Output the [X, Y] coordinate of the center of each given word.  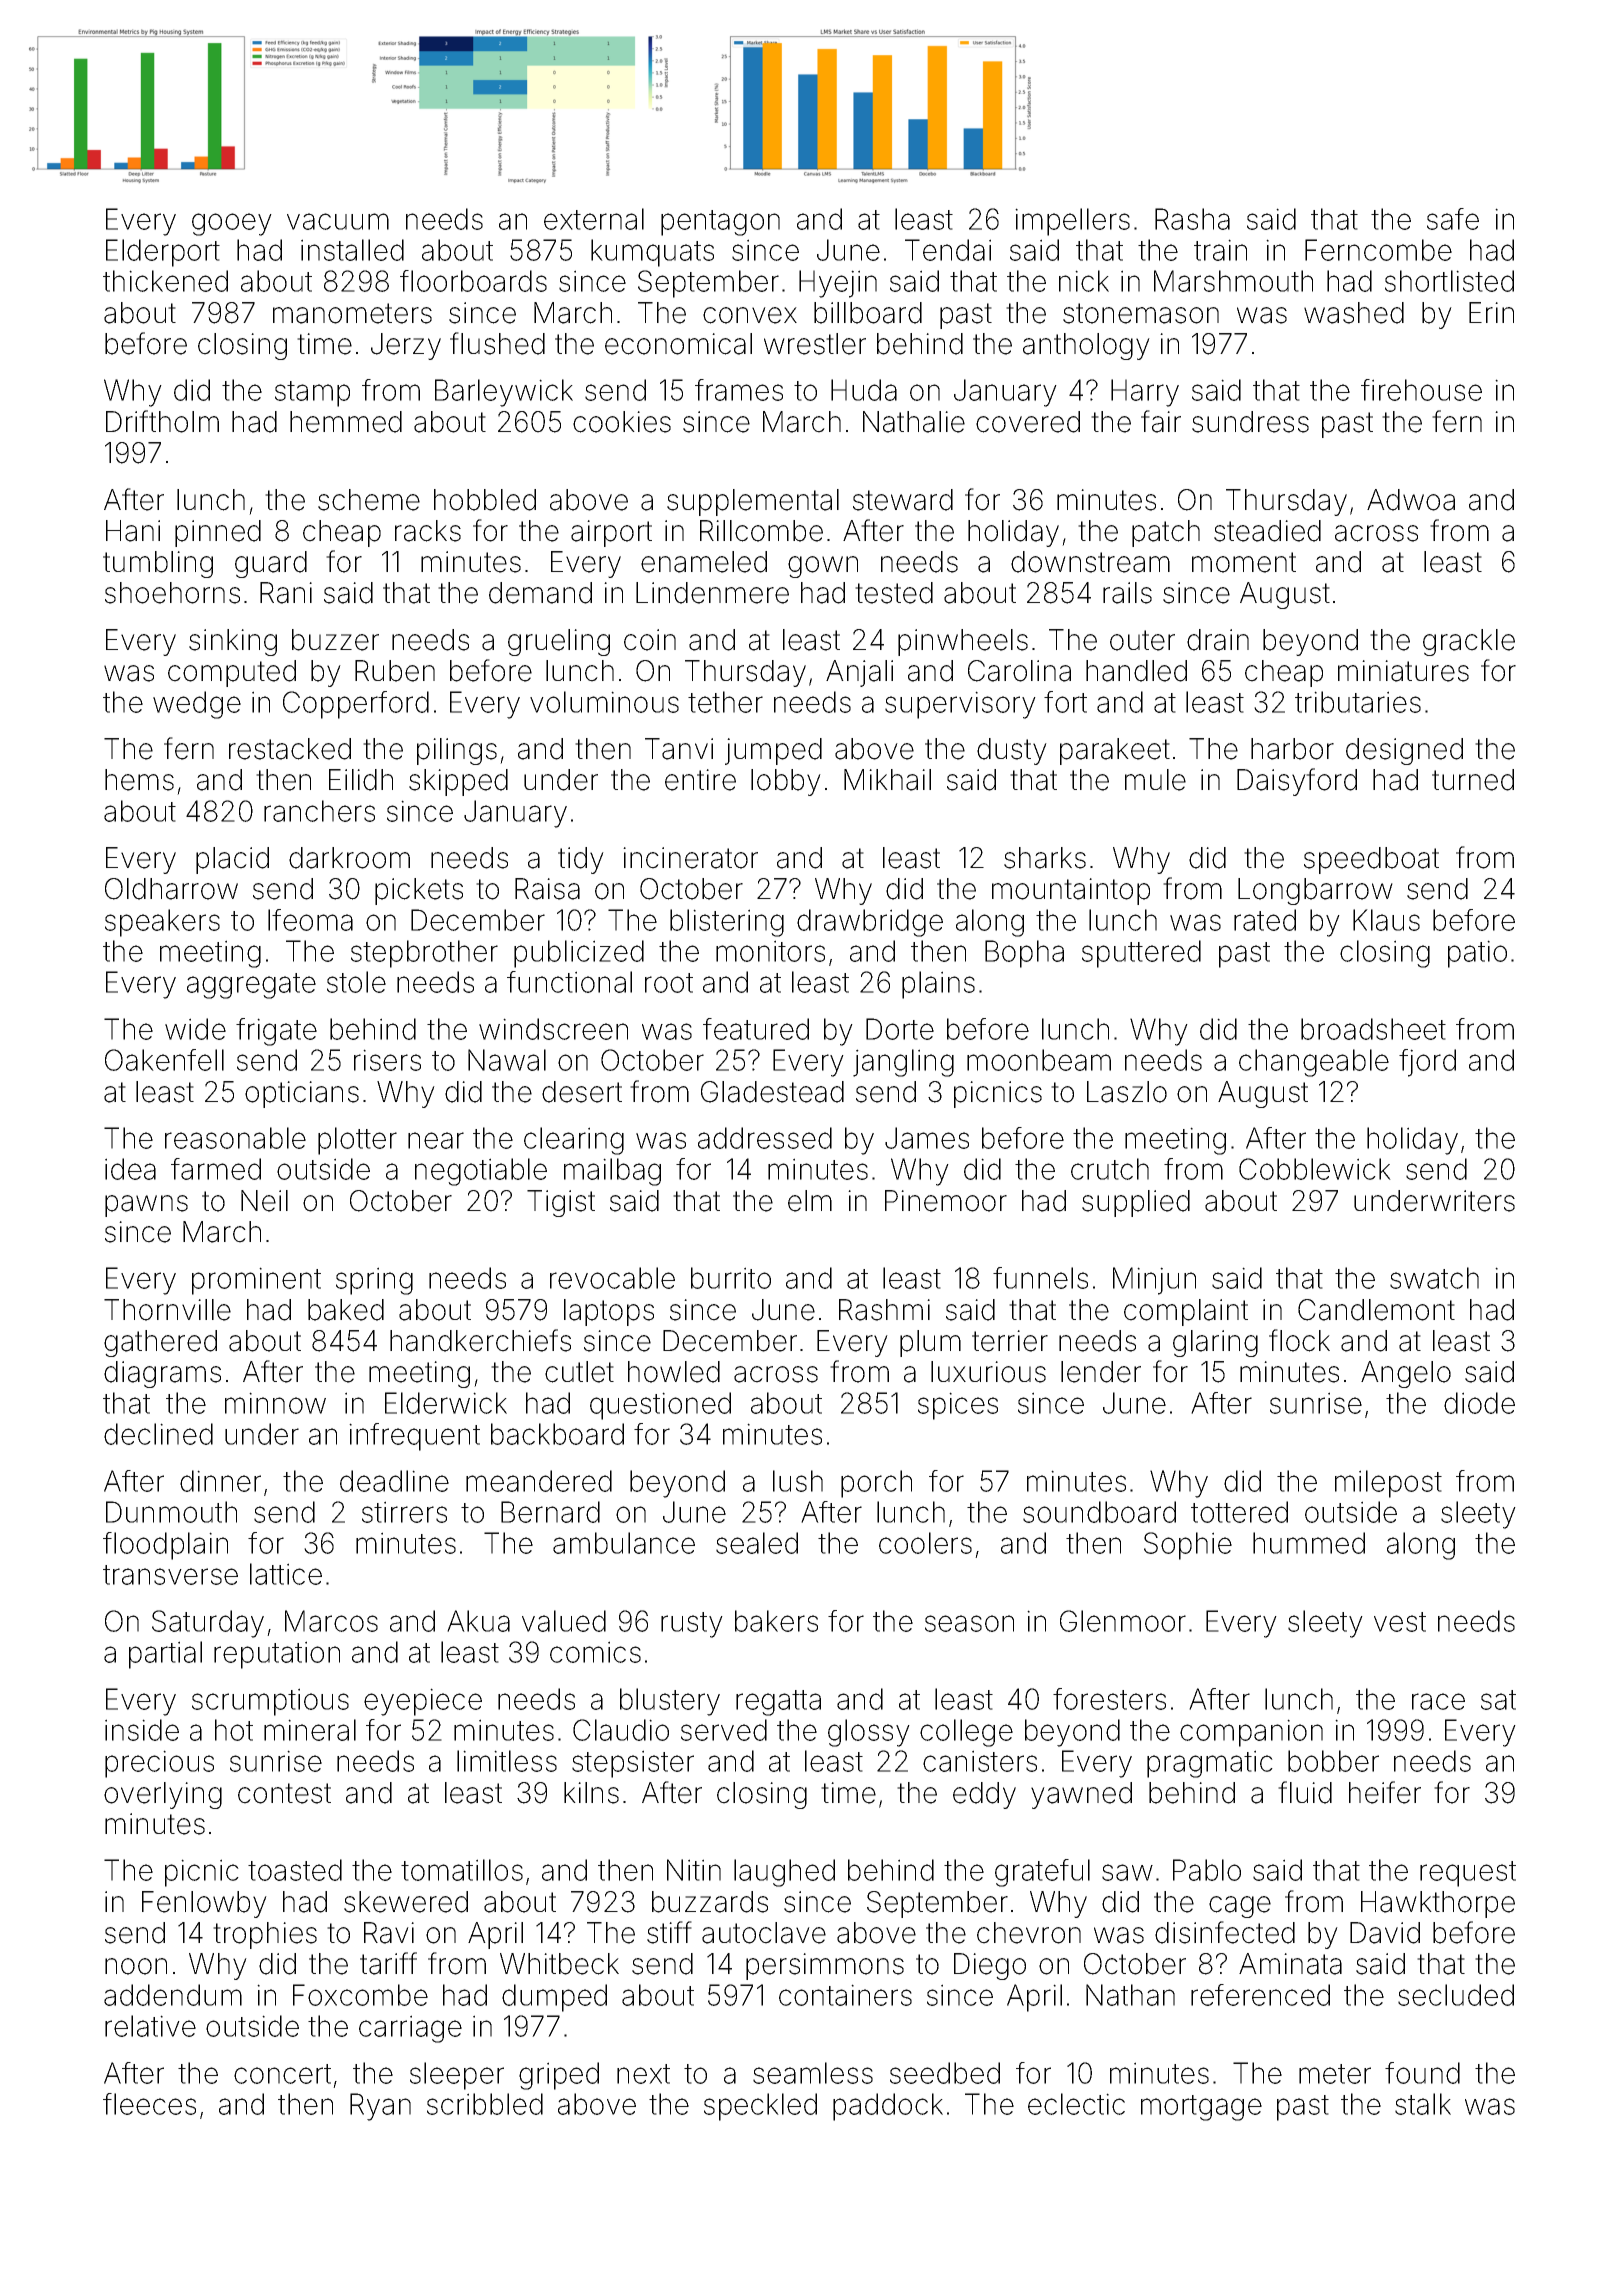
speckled [760, 2107]
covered [1028, 422]
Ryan [380, 2107]
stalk [1423, 2104]
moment [1244, 562]
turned [1473, 780]
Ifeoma [310, 920]
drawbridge [870, 923]
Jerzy [406, 346]
